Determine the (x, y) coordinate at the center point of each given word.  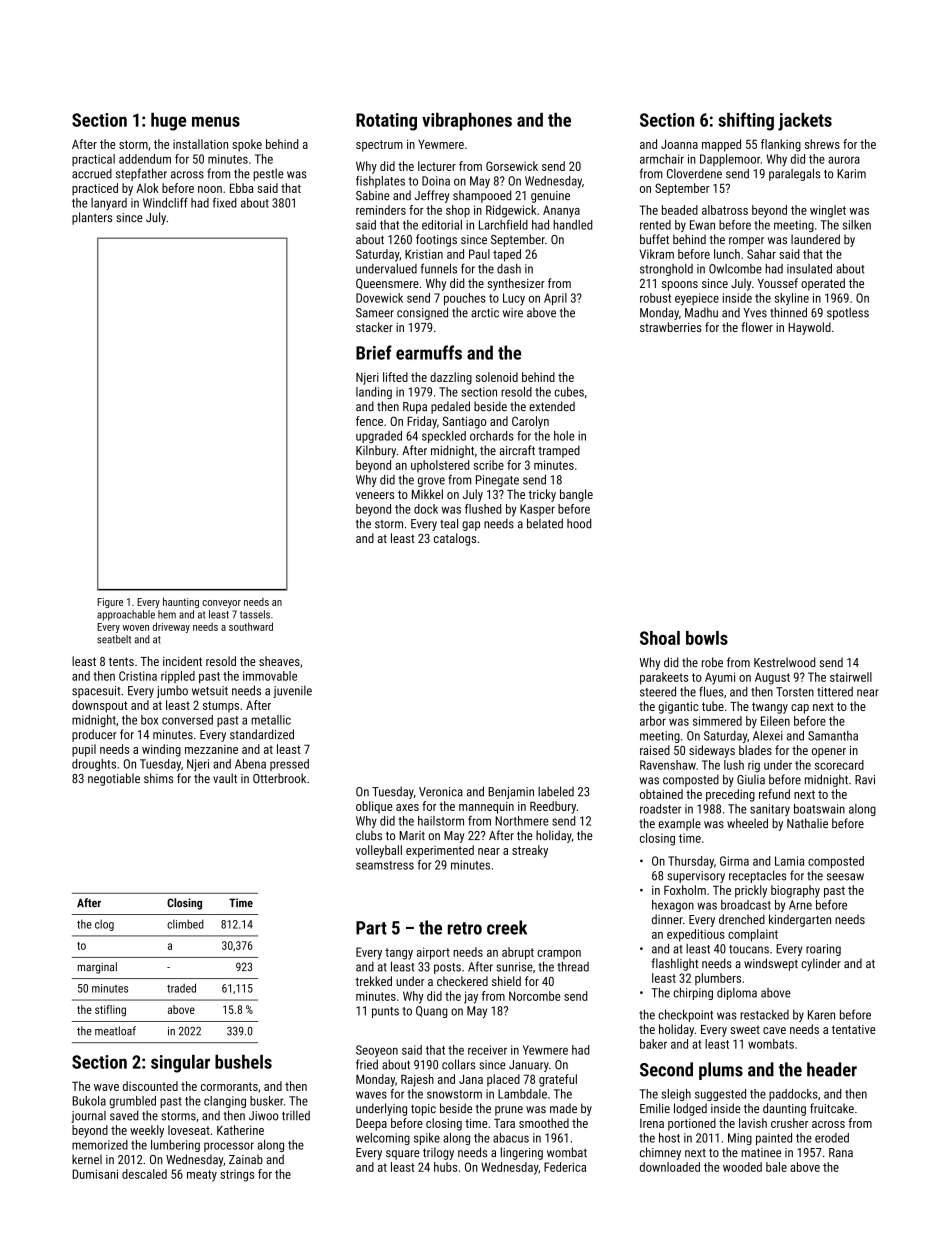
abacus (511, 1138)
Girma (734, 861)
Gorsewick (512, 166)
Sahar (761, 254)
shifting (746, 121)
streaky (530, 851)
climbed (185, 924)
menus (216, 121)
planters (92, 218)
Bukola (89, 1101)
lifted (395, 377)
